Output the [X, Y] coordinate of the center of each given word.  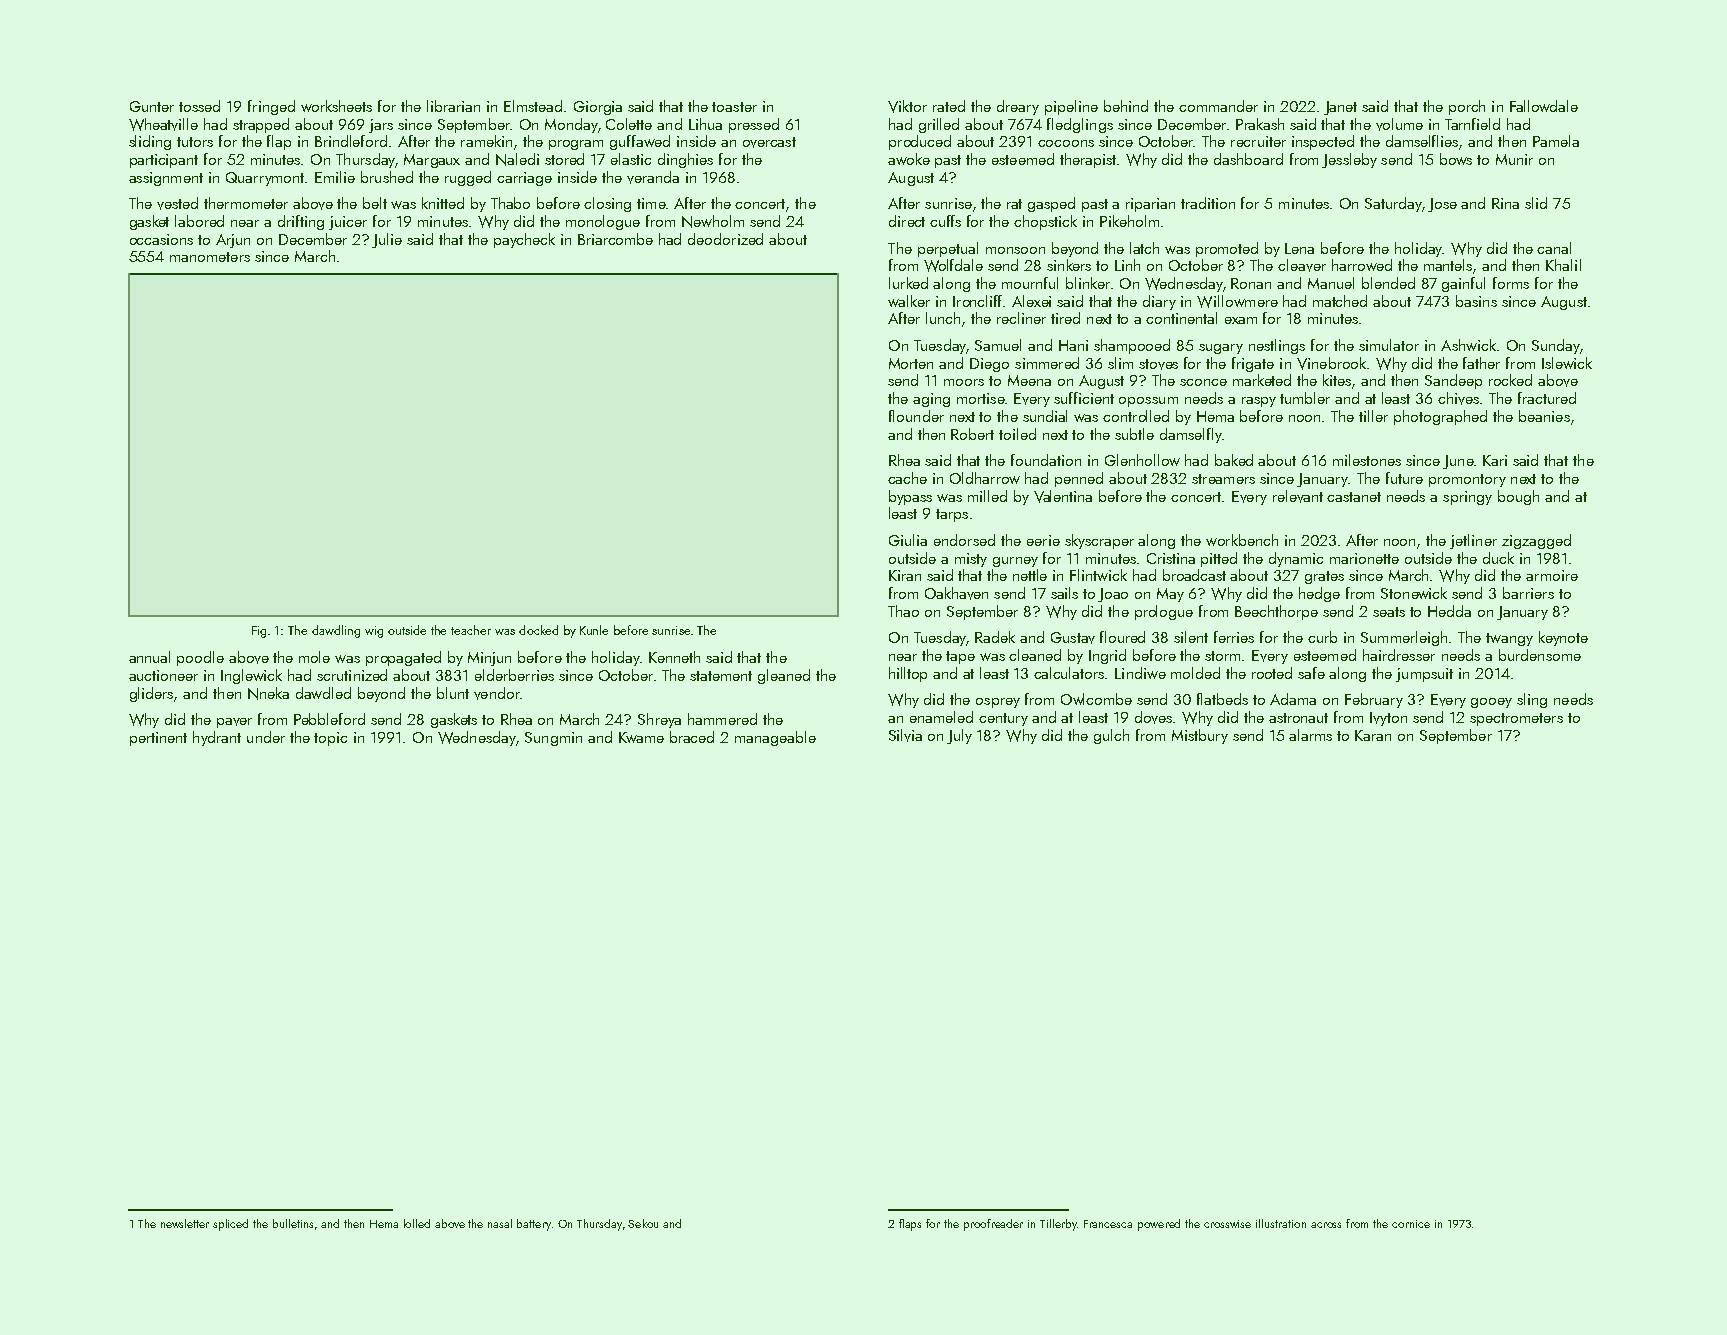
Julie [387, 240]
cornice [1411, 1224]
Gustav [1073, 638]
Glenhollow [1142, 460]
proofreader [993, 1225]
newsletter [185, 1223]
